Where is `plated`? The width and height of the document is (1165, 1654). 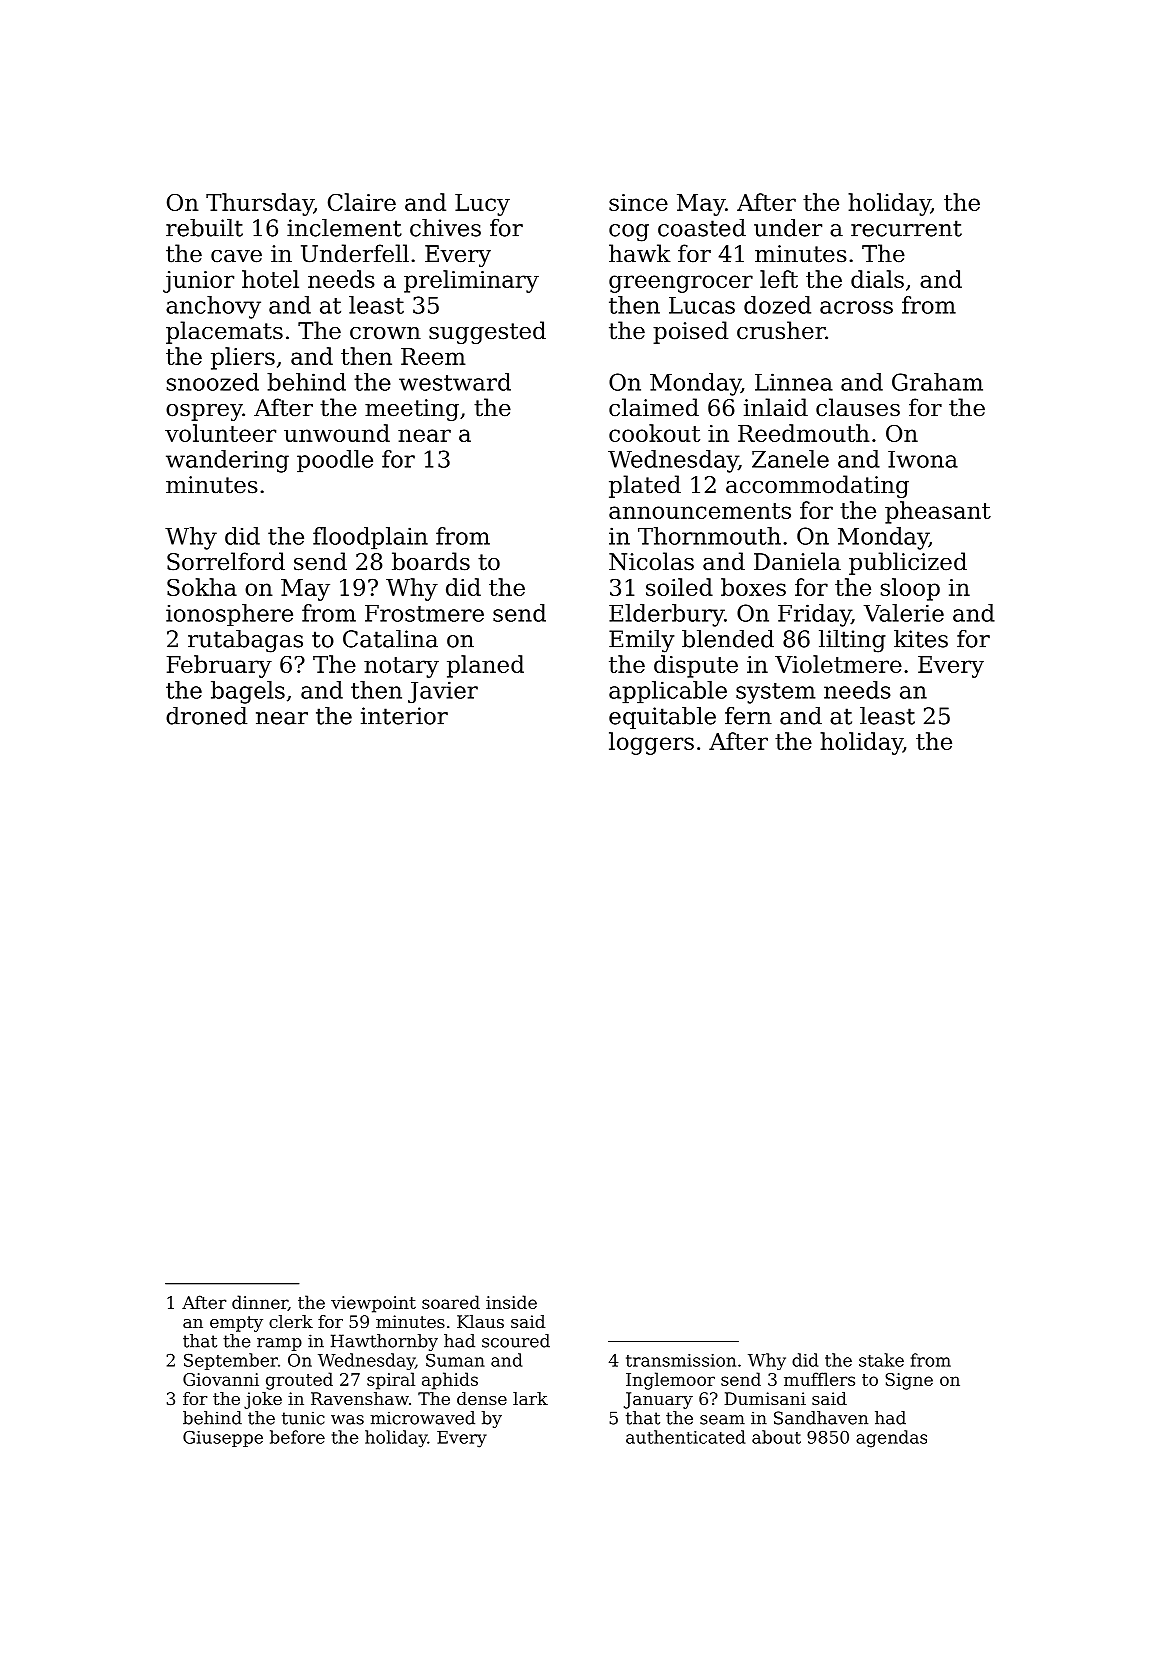
plated is located at coordinates (645, 486).
